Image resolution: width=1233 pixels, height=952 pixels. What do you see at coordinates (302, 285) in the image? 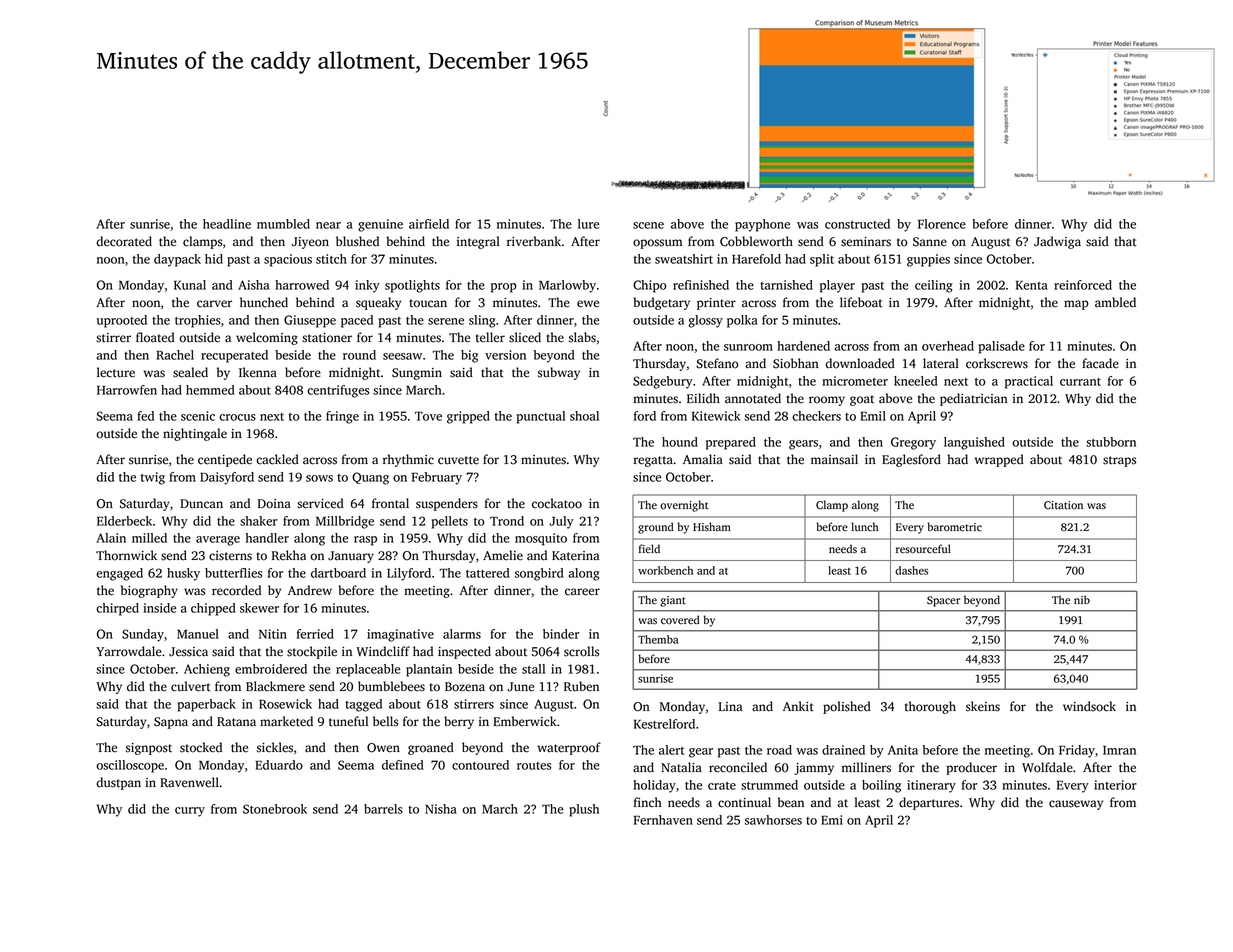
I see `harrowed` at bounding box center [302, 285].
